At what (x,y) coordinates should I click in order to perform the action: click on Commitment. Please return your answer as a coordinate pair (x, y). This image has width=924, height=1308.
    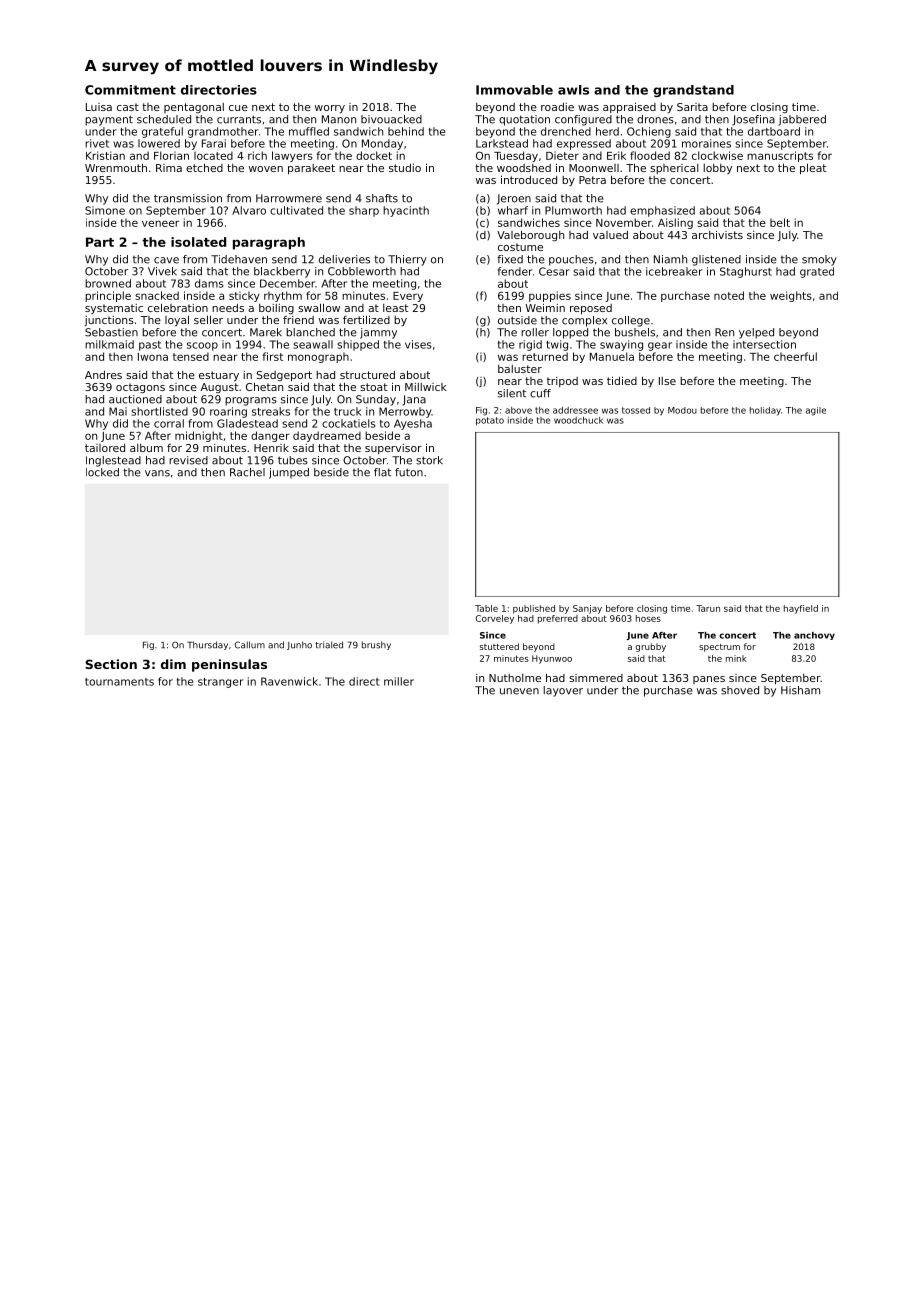
    Looking at the image, I should click on (130, 90).
